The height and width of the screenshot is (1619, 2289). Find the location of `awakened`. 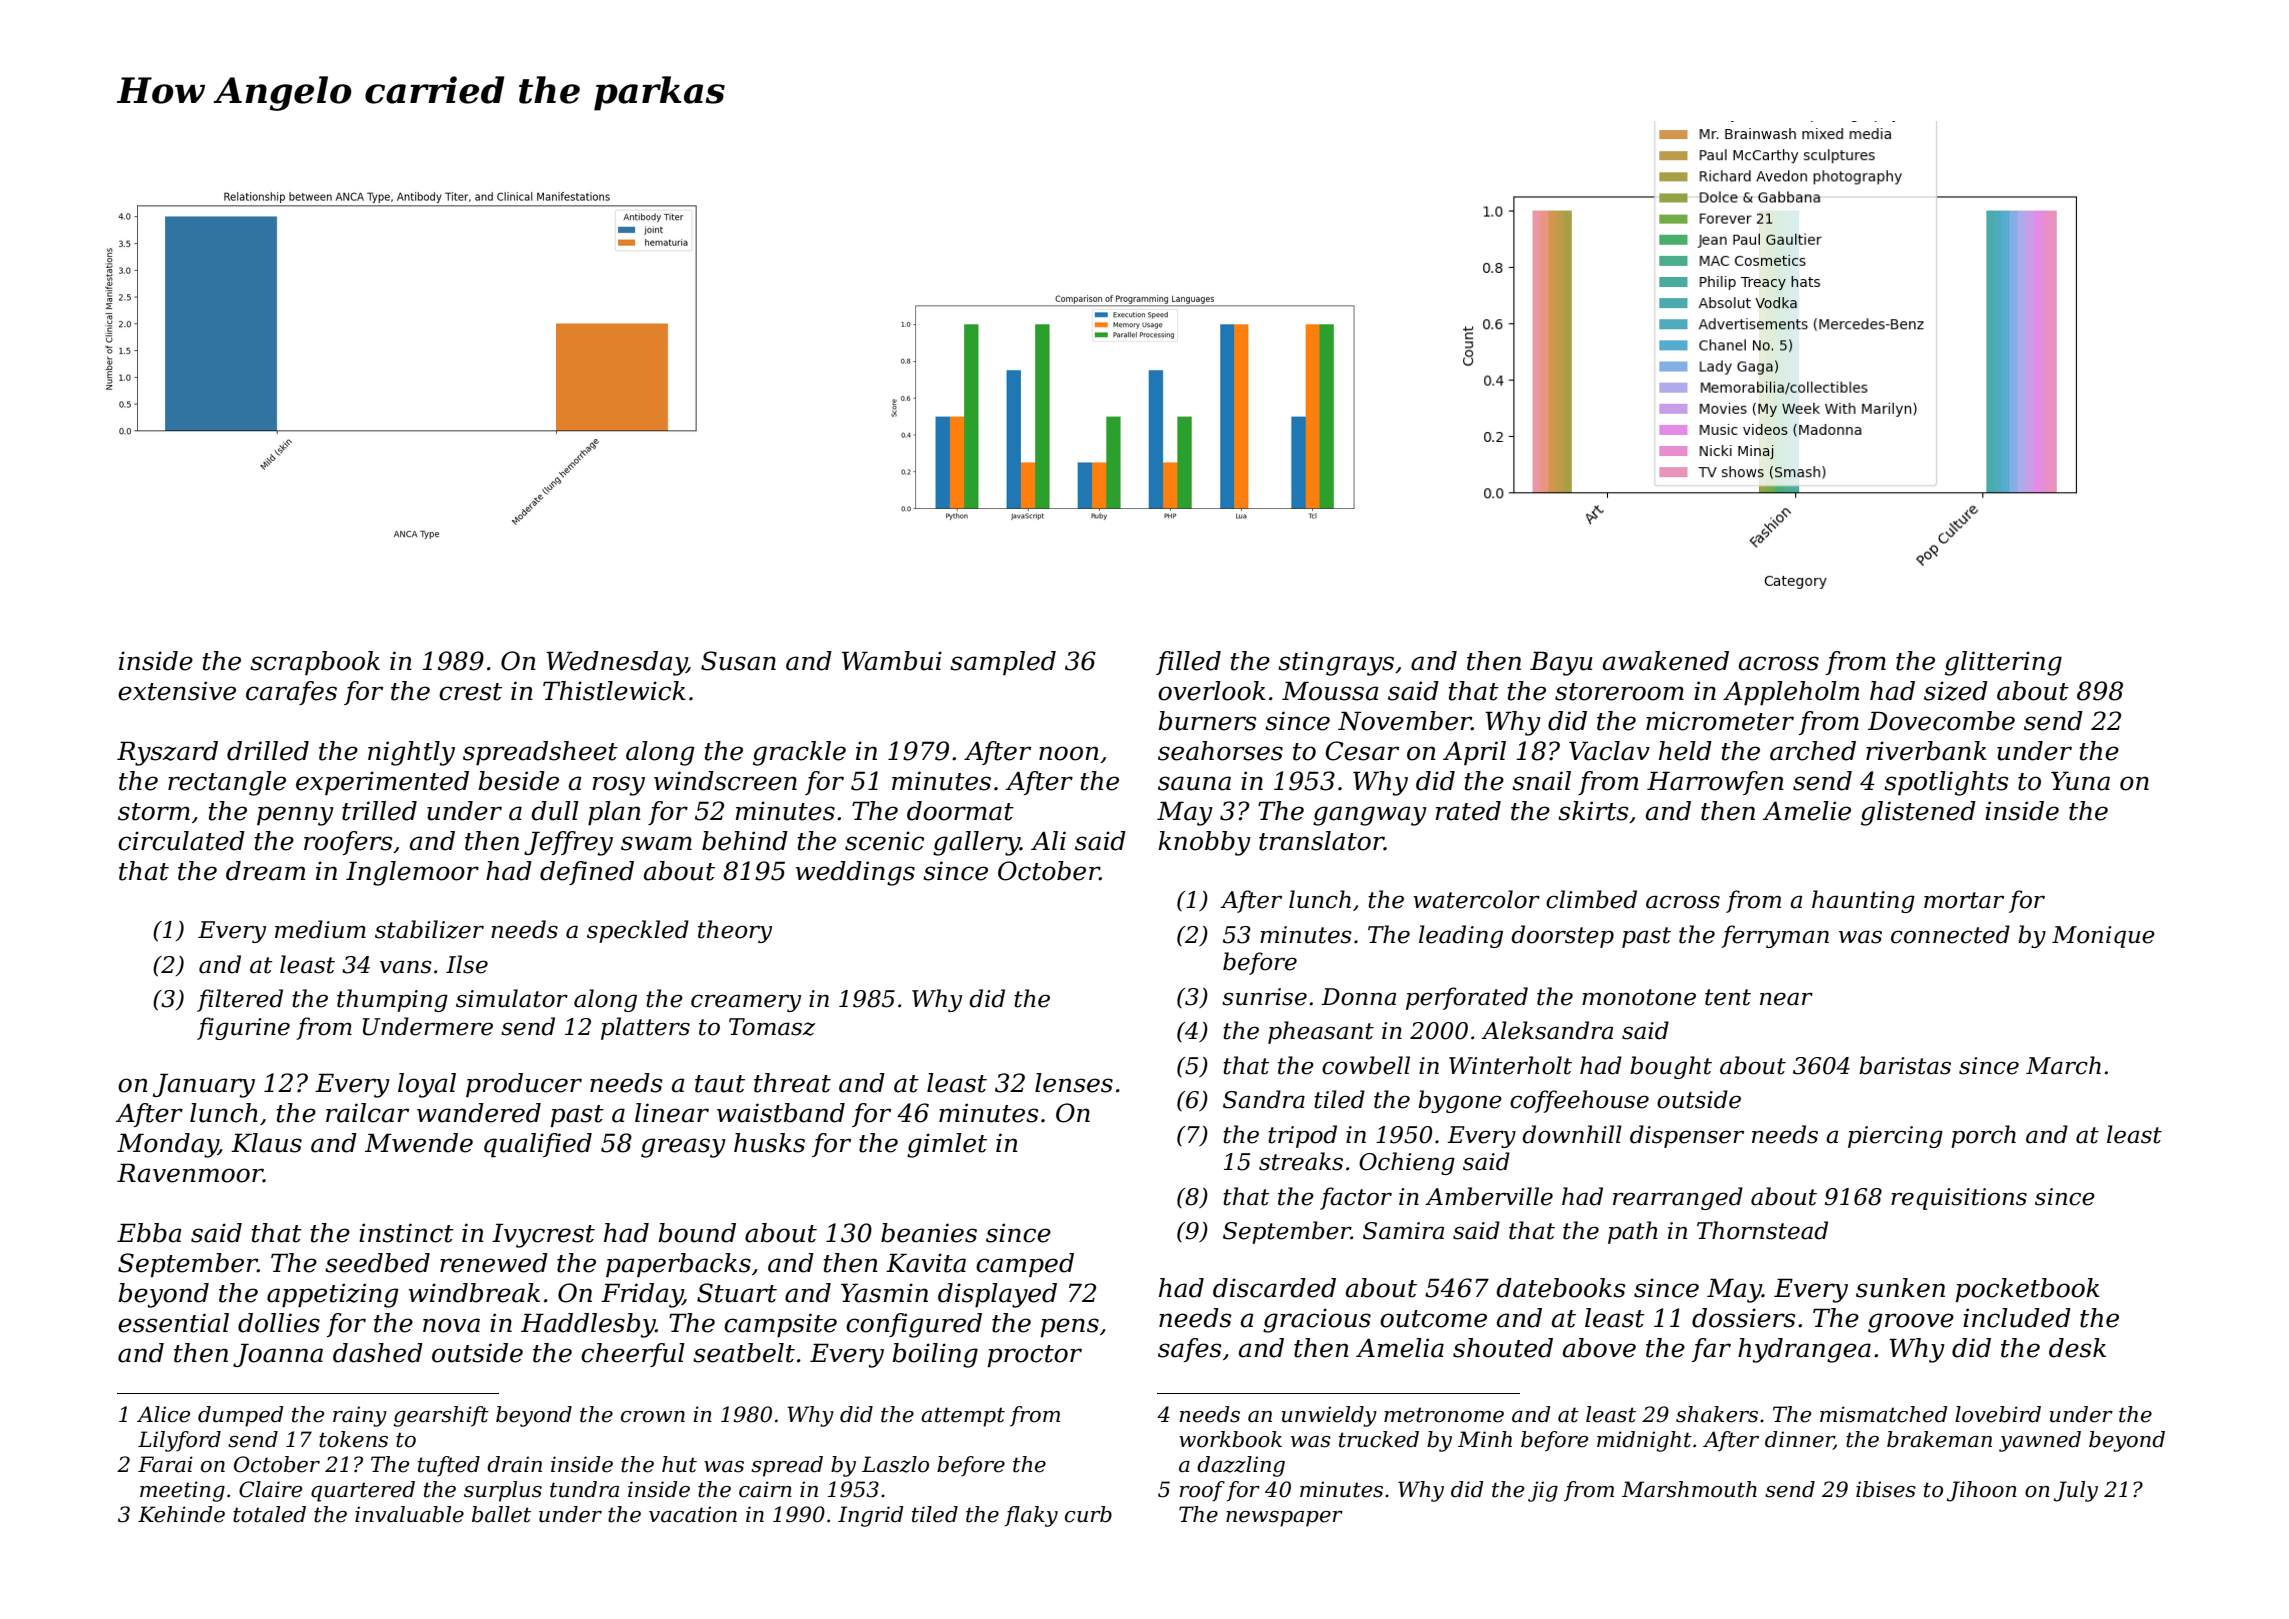

awakened is located at coordinates (1666, 661).
